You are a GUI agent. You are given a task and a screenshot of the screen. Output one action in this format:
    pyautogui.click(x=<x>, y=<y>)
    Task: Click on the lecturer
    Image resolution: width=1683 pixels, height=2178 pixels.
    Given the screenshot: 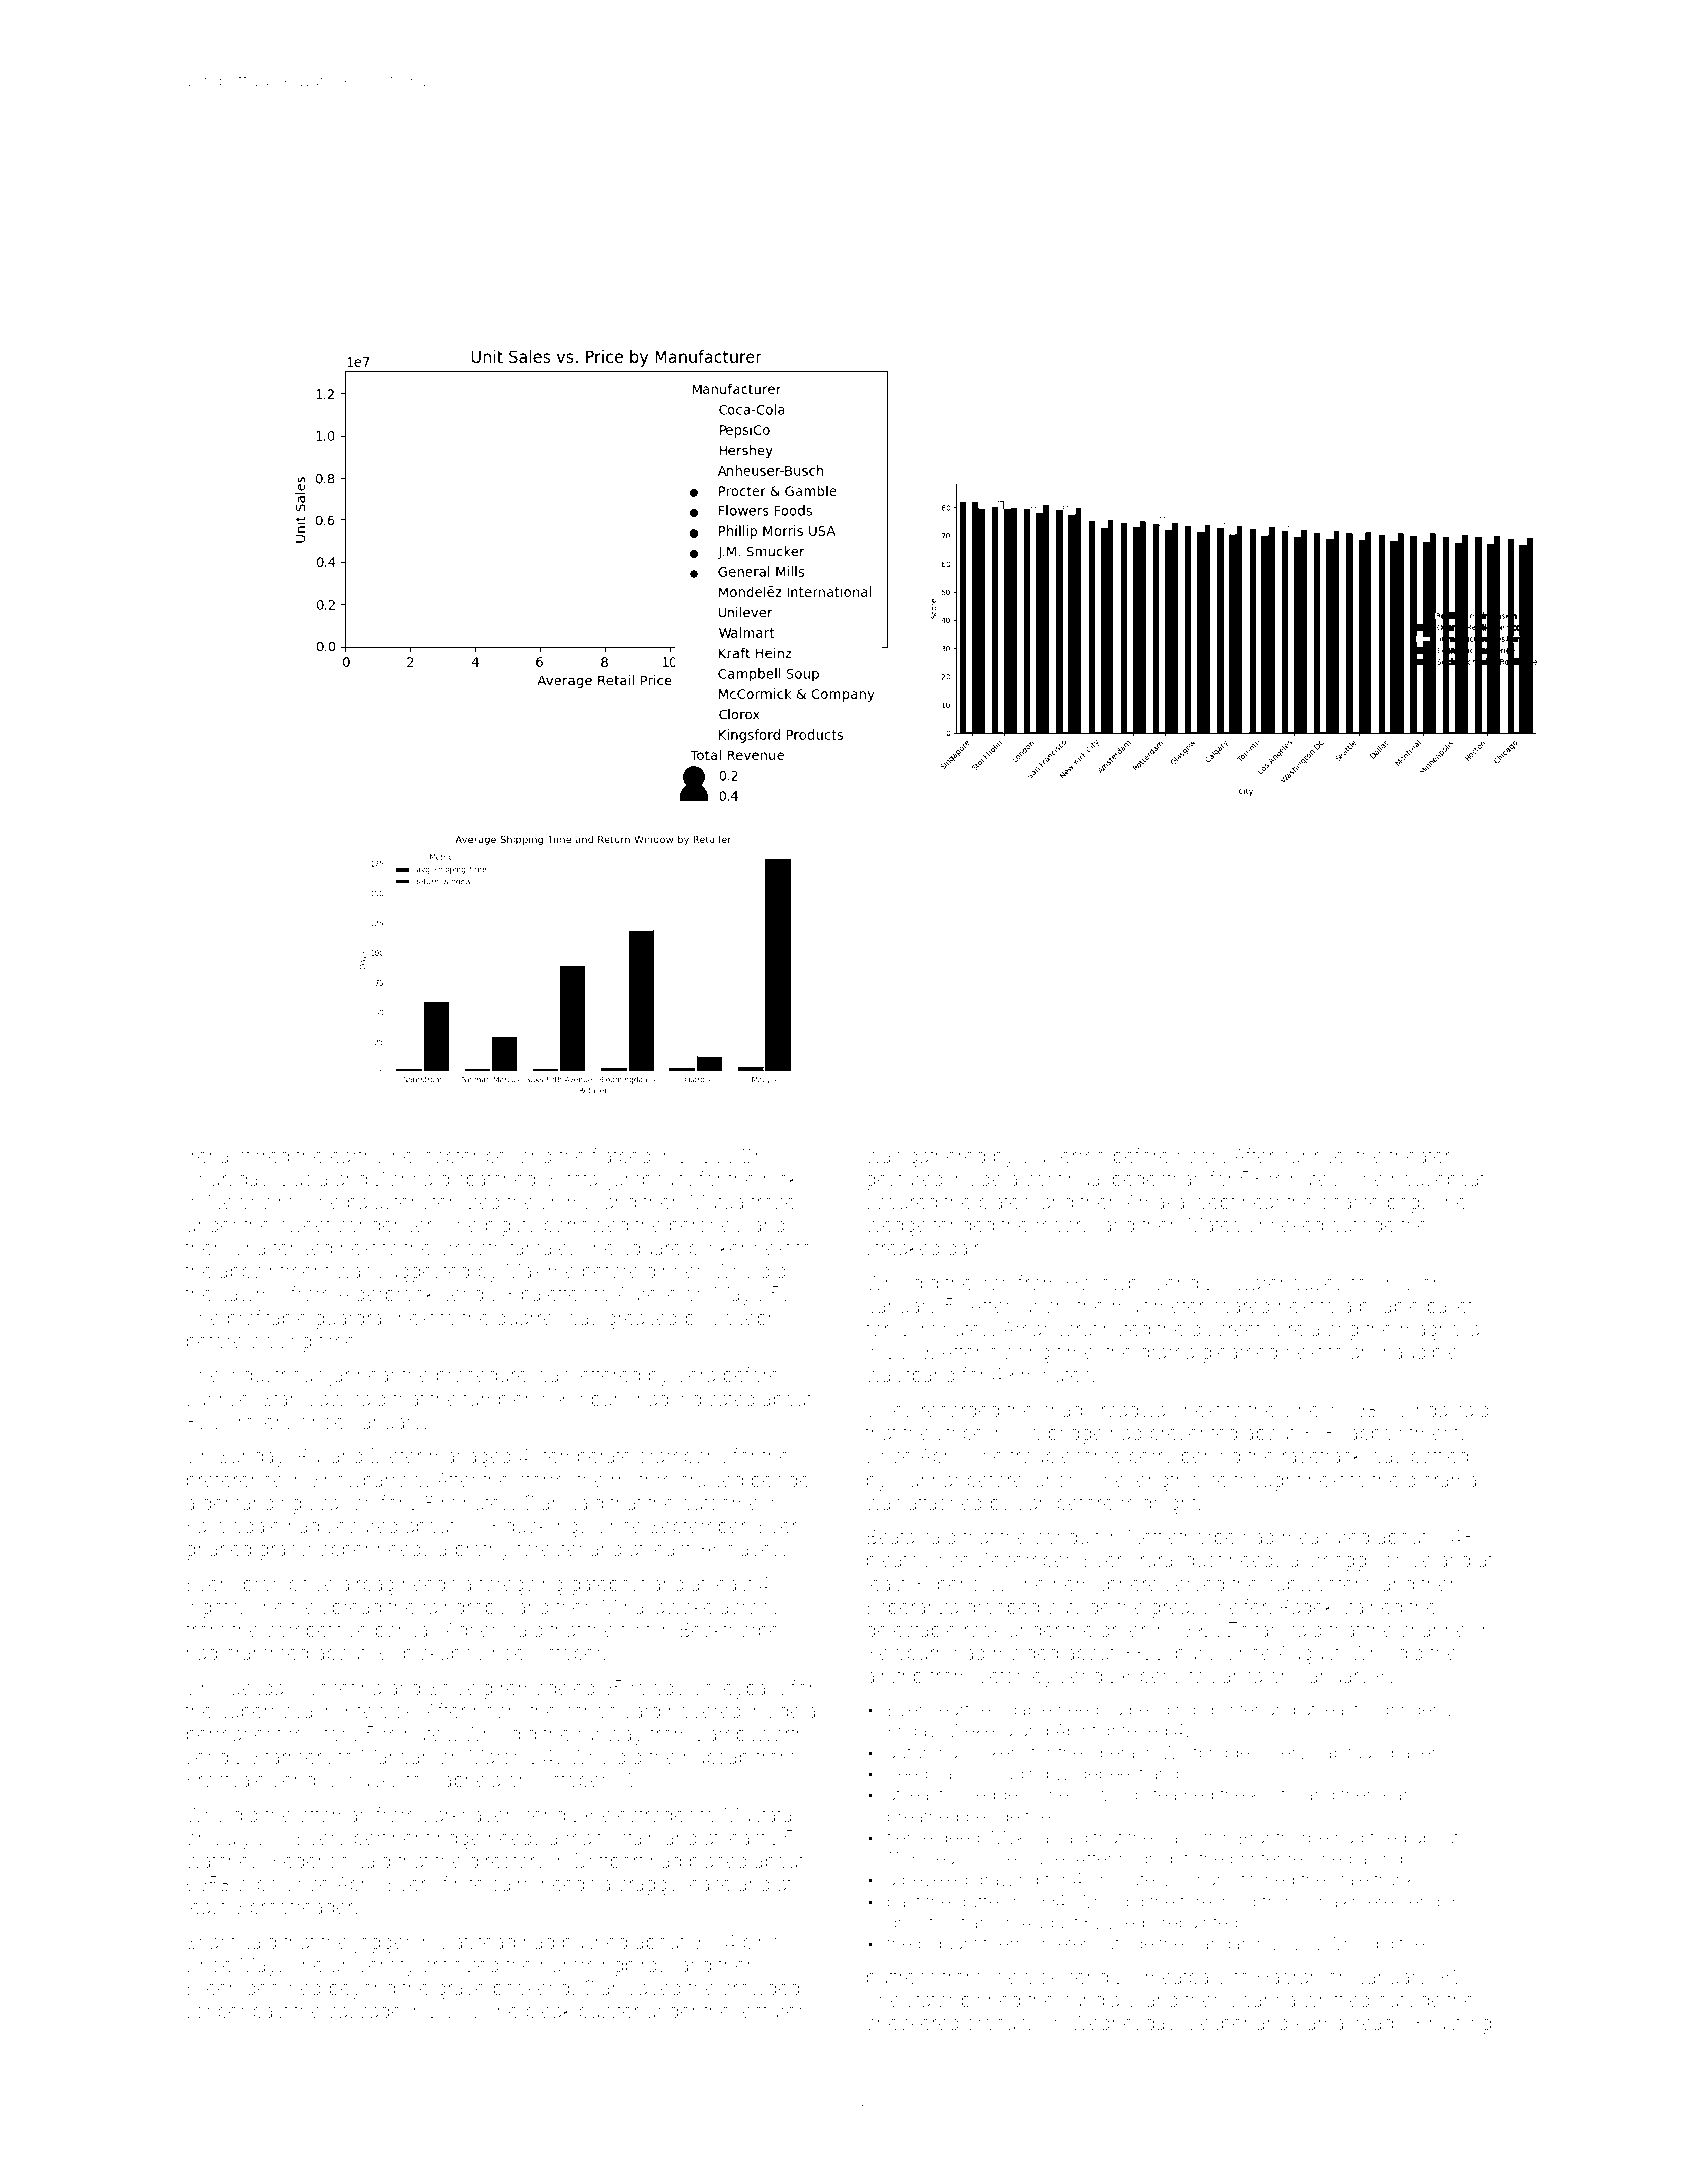 What is the action you would take?
    pyautogui.click(x=771, y=2011)
